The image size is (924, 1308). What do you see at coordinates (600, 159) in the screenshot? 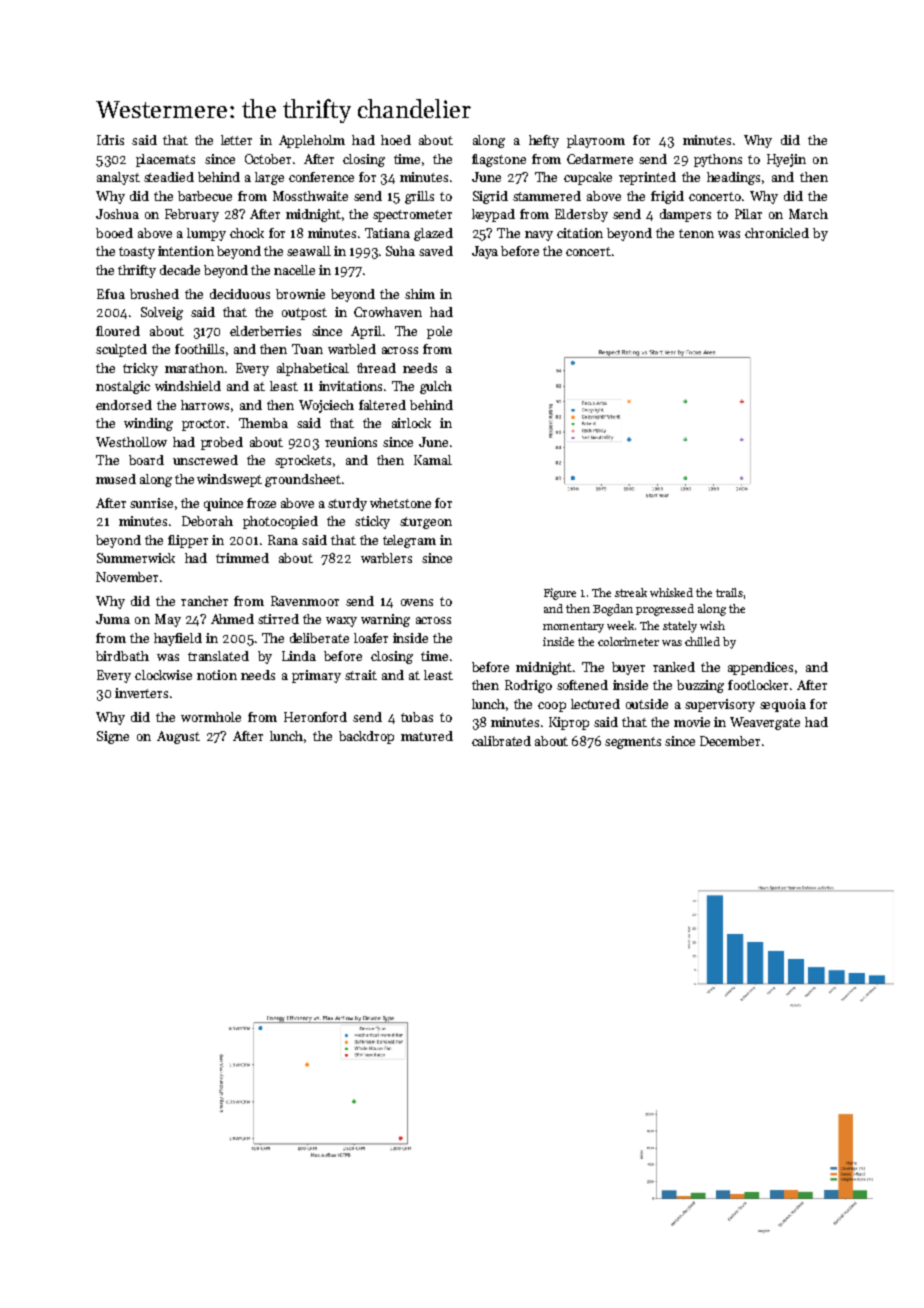
I see `Cedarmere` at bounding box center [600, 159].
